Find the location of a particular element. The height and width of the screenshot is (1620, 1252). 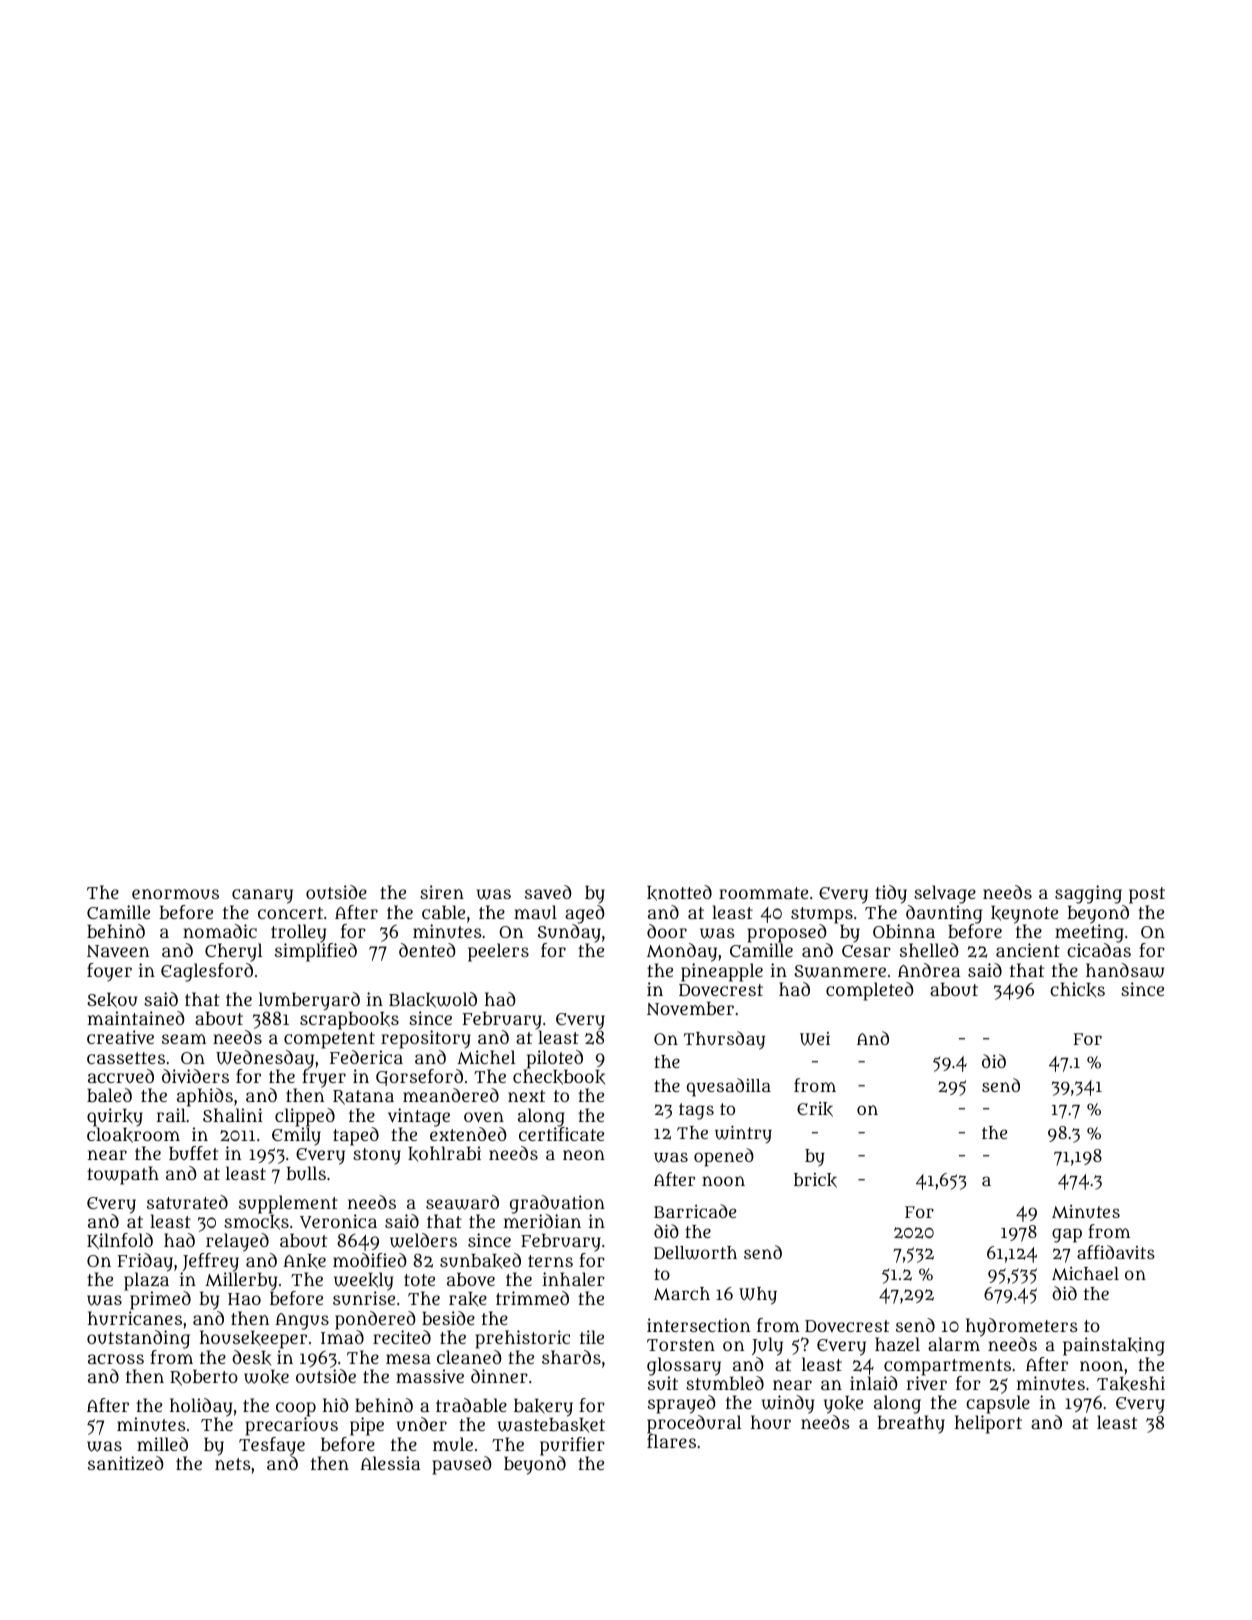

simplified is located at coordinates (316, 952).
